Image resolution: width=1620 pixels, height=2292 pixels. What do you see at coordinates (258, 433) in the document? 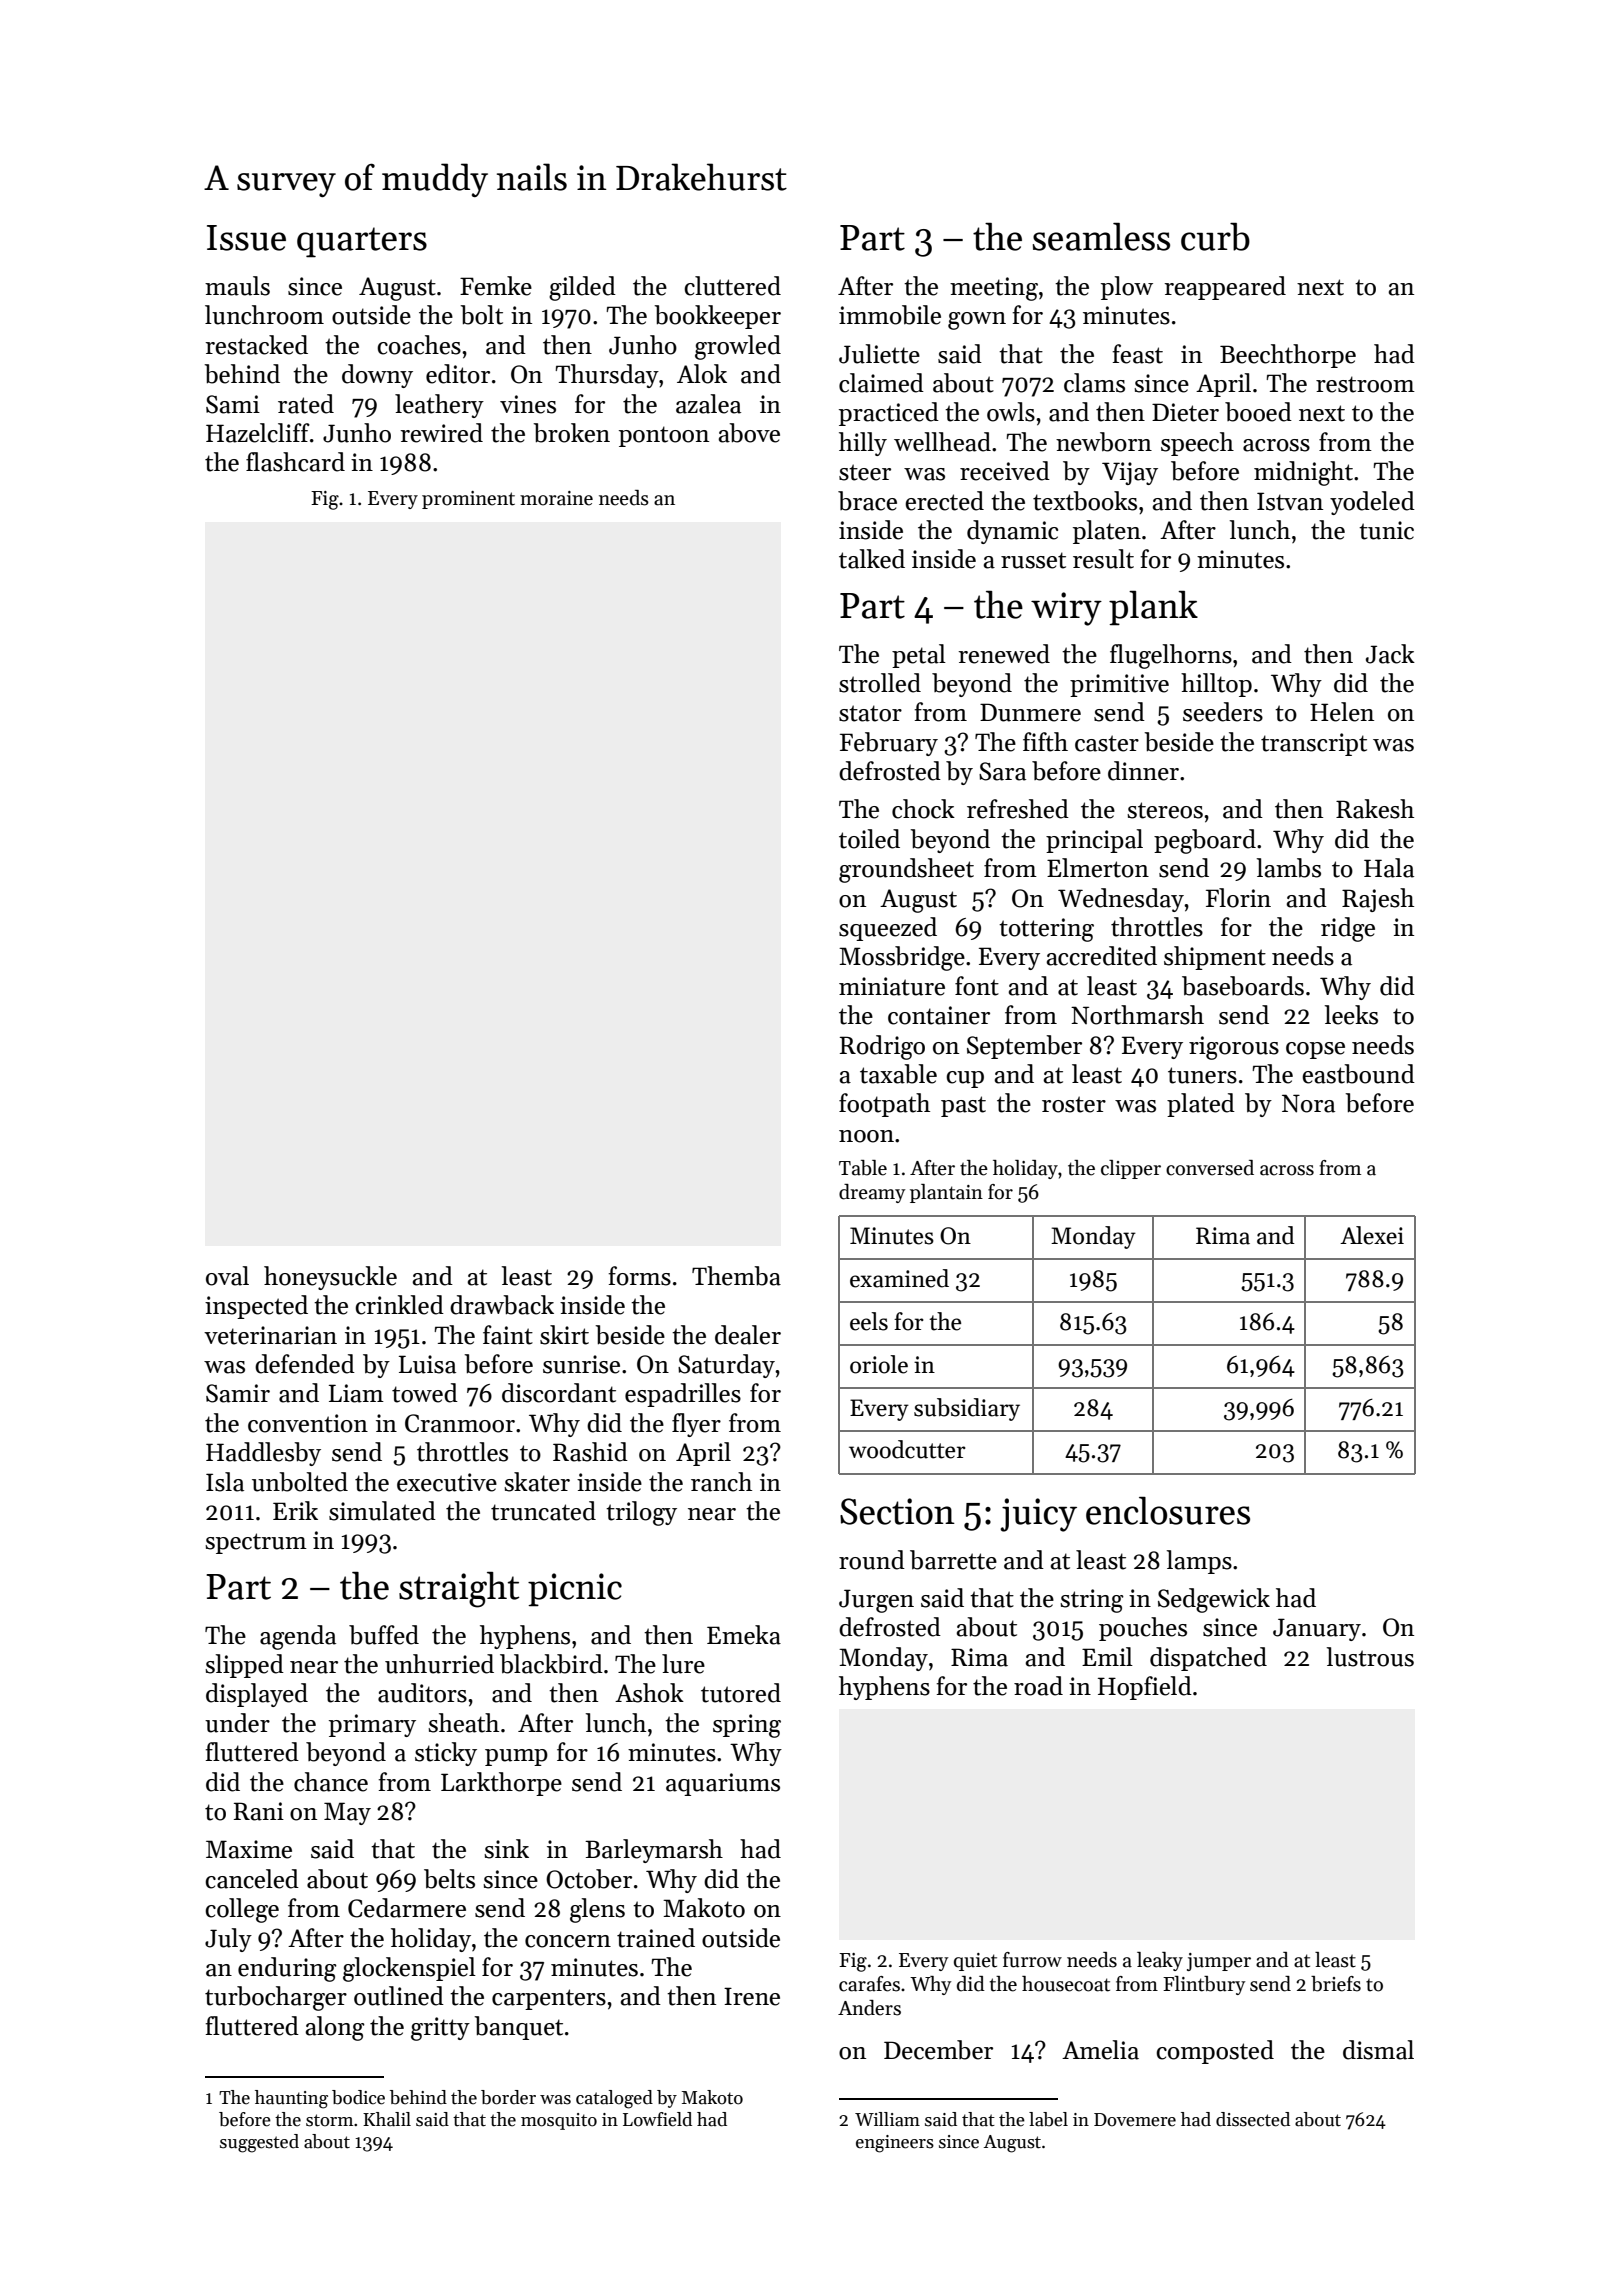
I see `Hazelcliff` at bounding box center [258, 433].
